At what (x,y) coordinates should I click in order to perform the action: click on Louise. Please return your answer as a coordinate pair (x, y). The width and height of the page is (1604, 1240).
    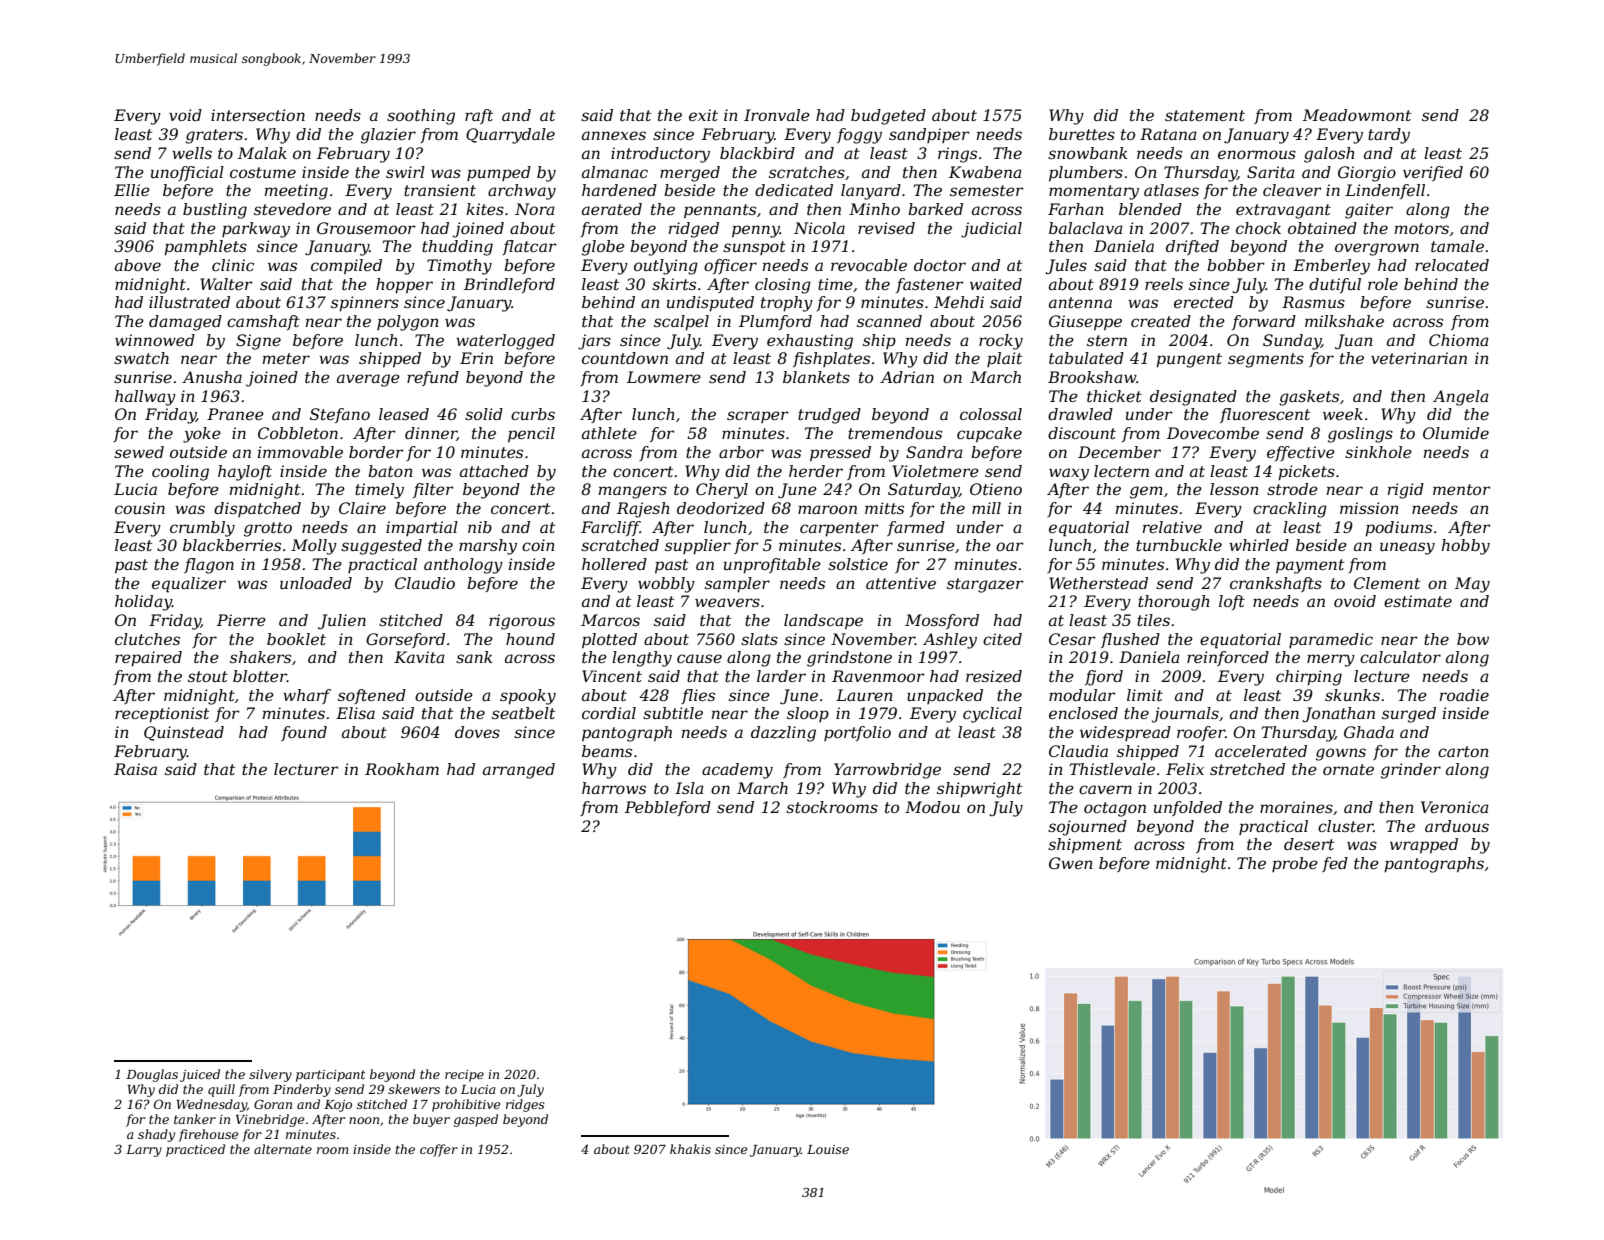
    Looking at the image, I should click on (828, 1149).
